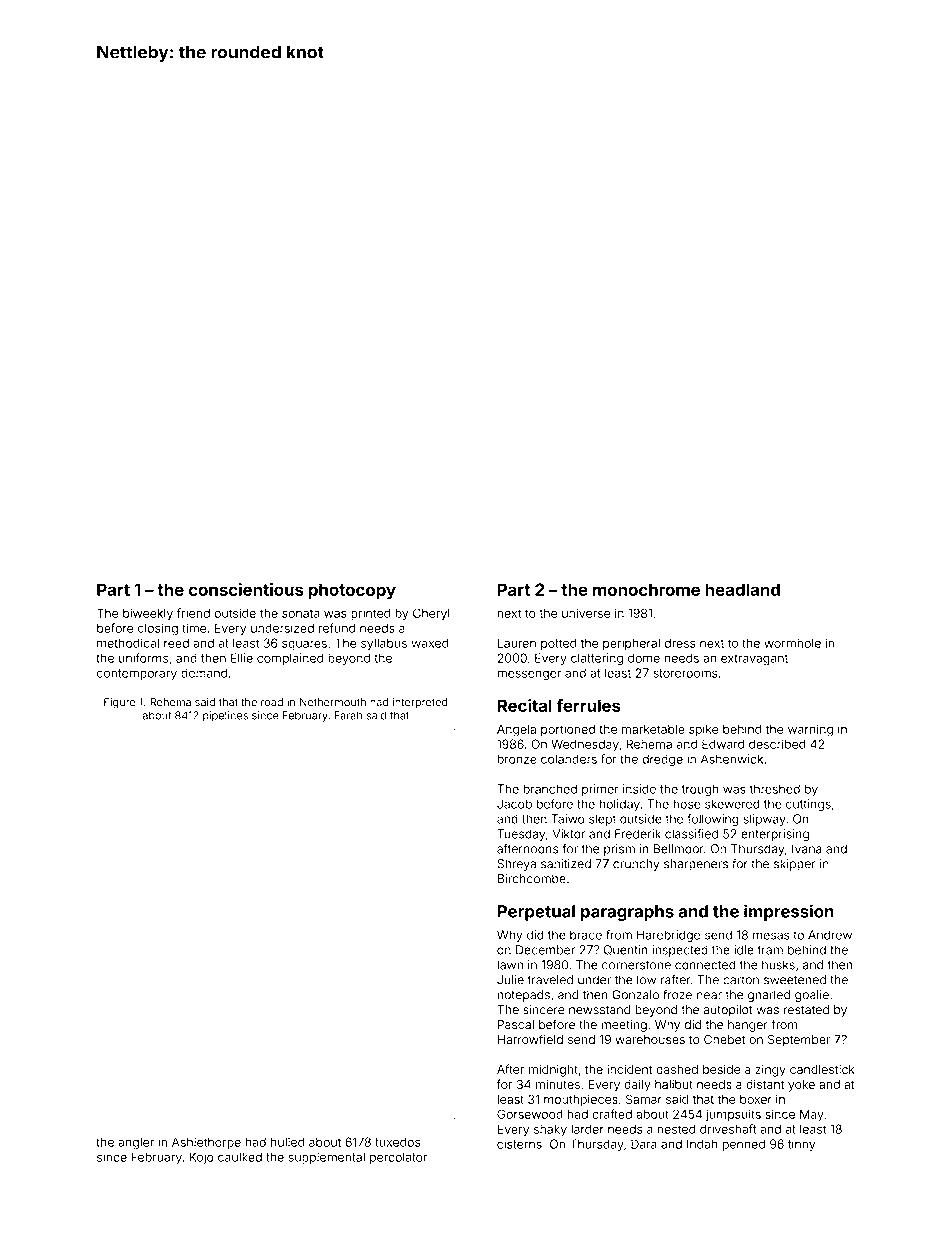  Describe the element at coordinates (521, 835) in the screenshot. I see `Tuesday` at that location.
